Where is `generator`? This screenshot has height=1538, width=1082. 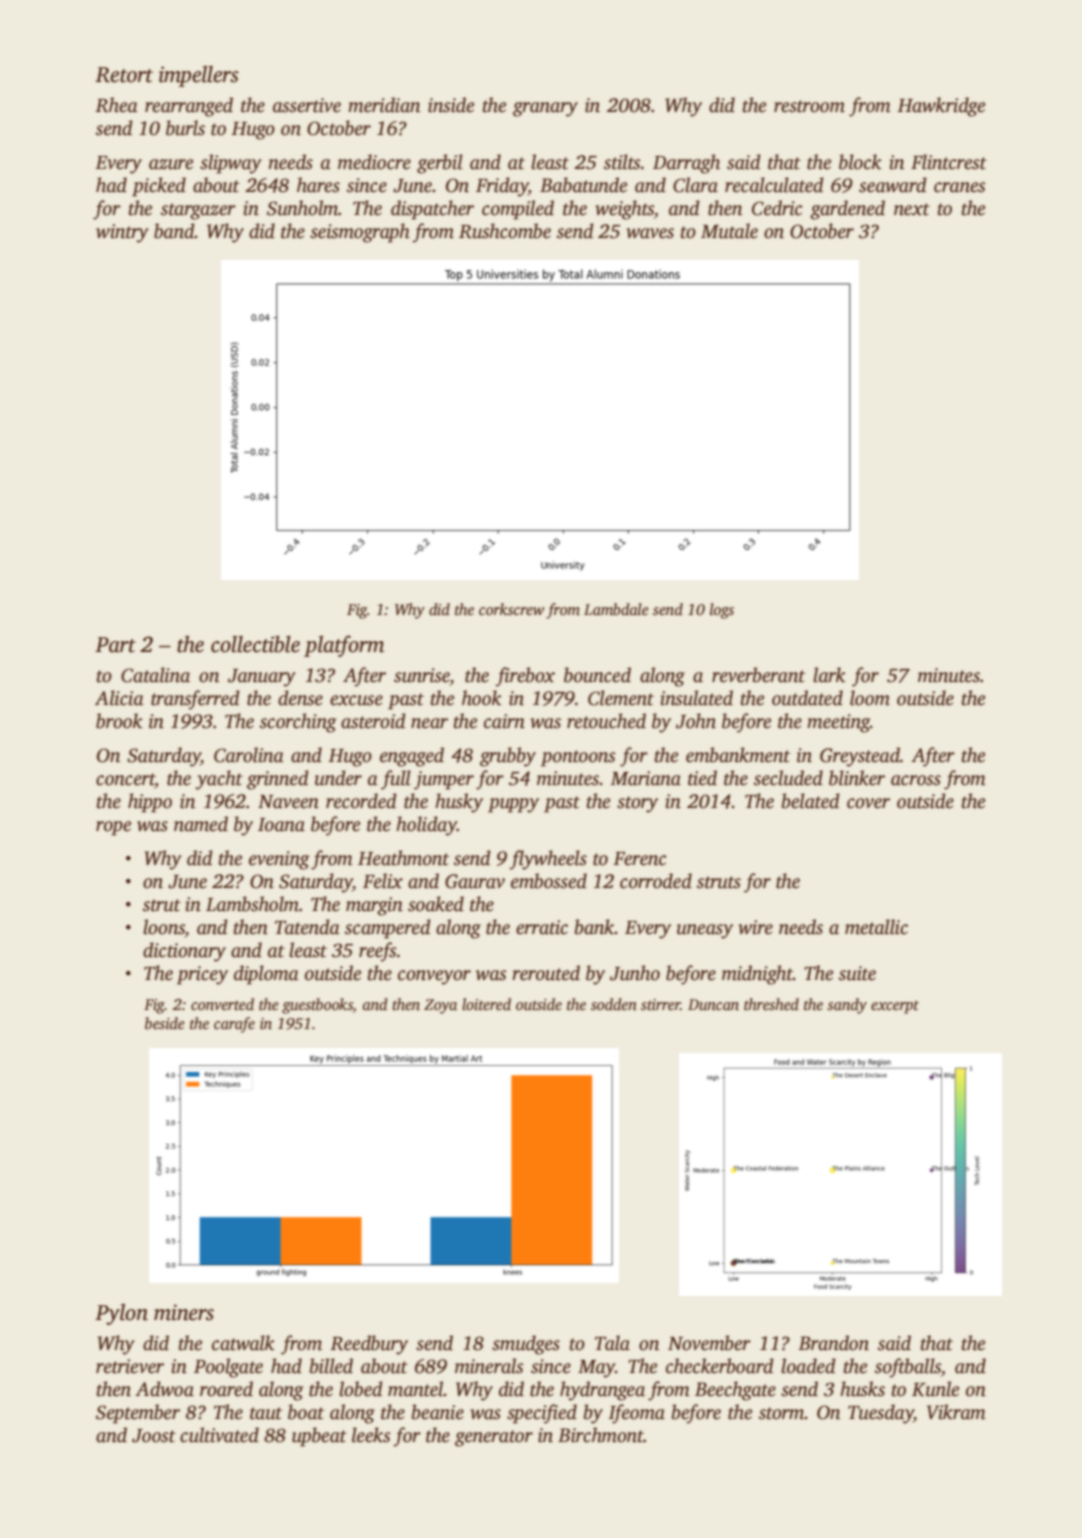
generator is located at coordinates (494, 1438).
